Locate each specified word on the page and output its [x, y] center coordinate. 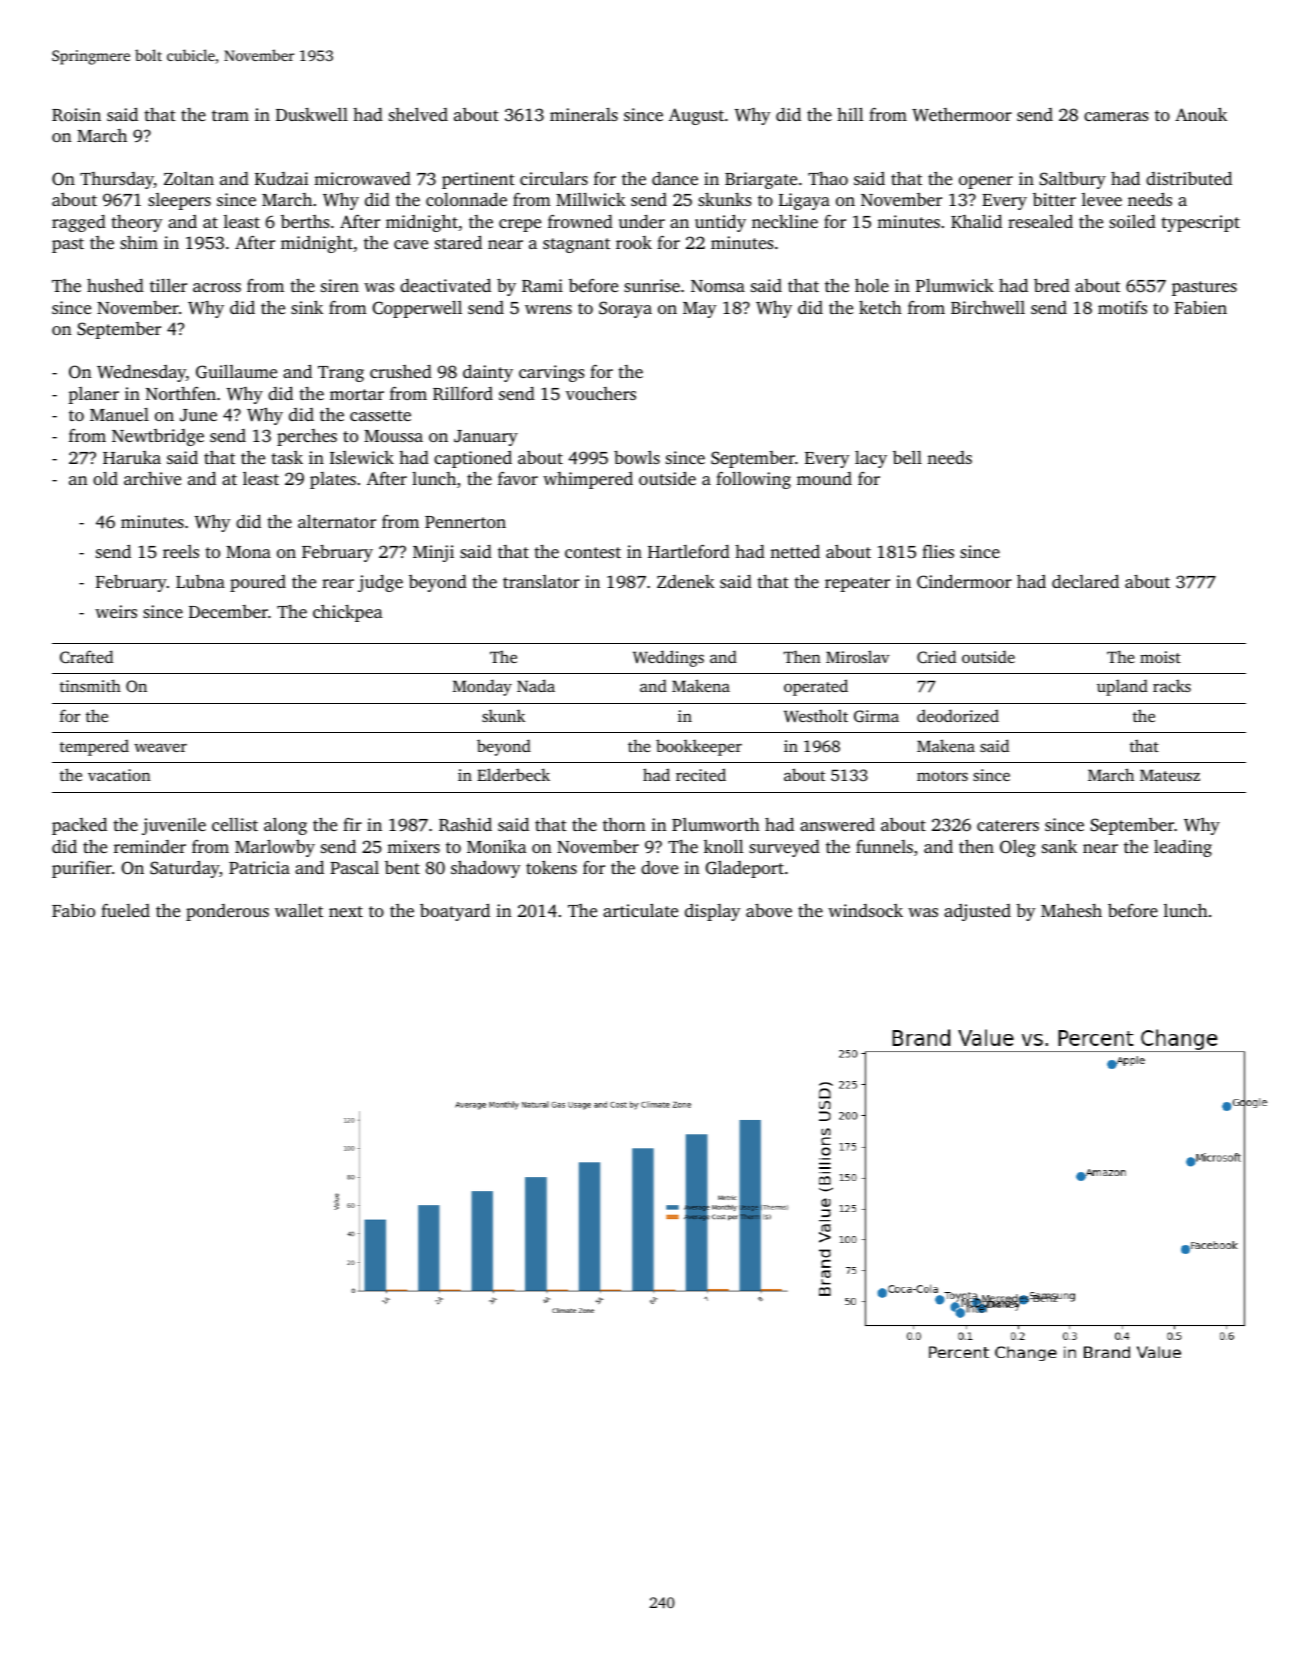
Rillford [463, 393]
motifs [1122, 307]
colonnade [466, 199]
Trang [341, 374]
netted [795, 551]
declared [1085, 581]
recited [701, 774]
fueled [125, 910]
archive [152, 478]
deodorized [958, 715]
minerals [584, 114]
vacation [119, 775]
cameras [1116, 116]
